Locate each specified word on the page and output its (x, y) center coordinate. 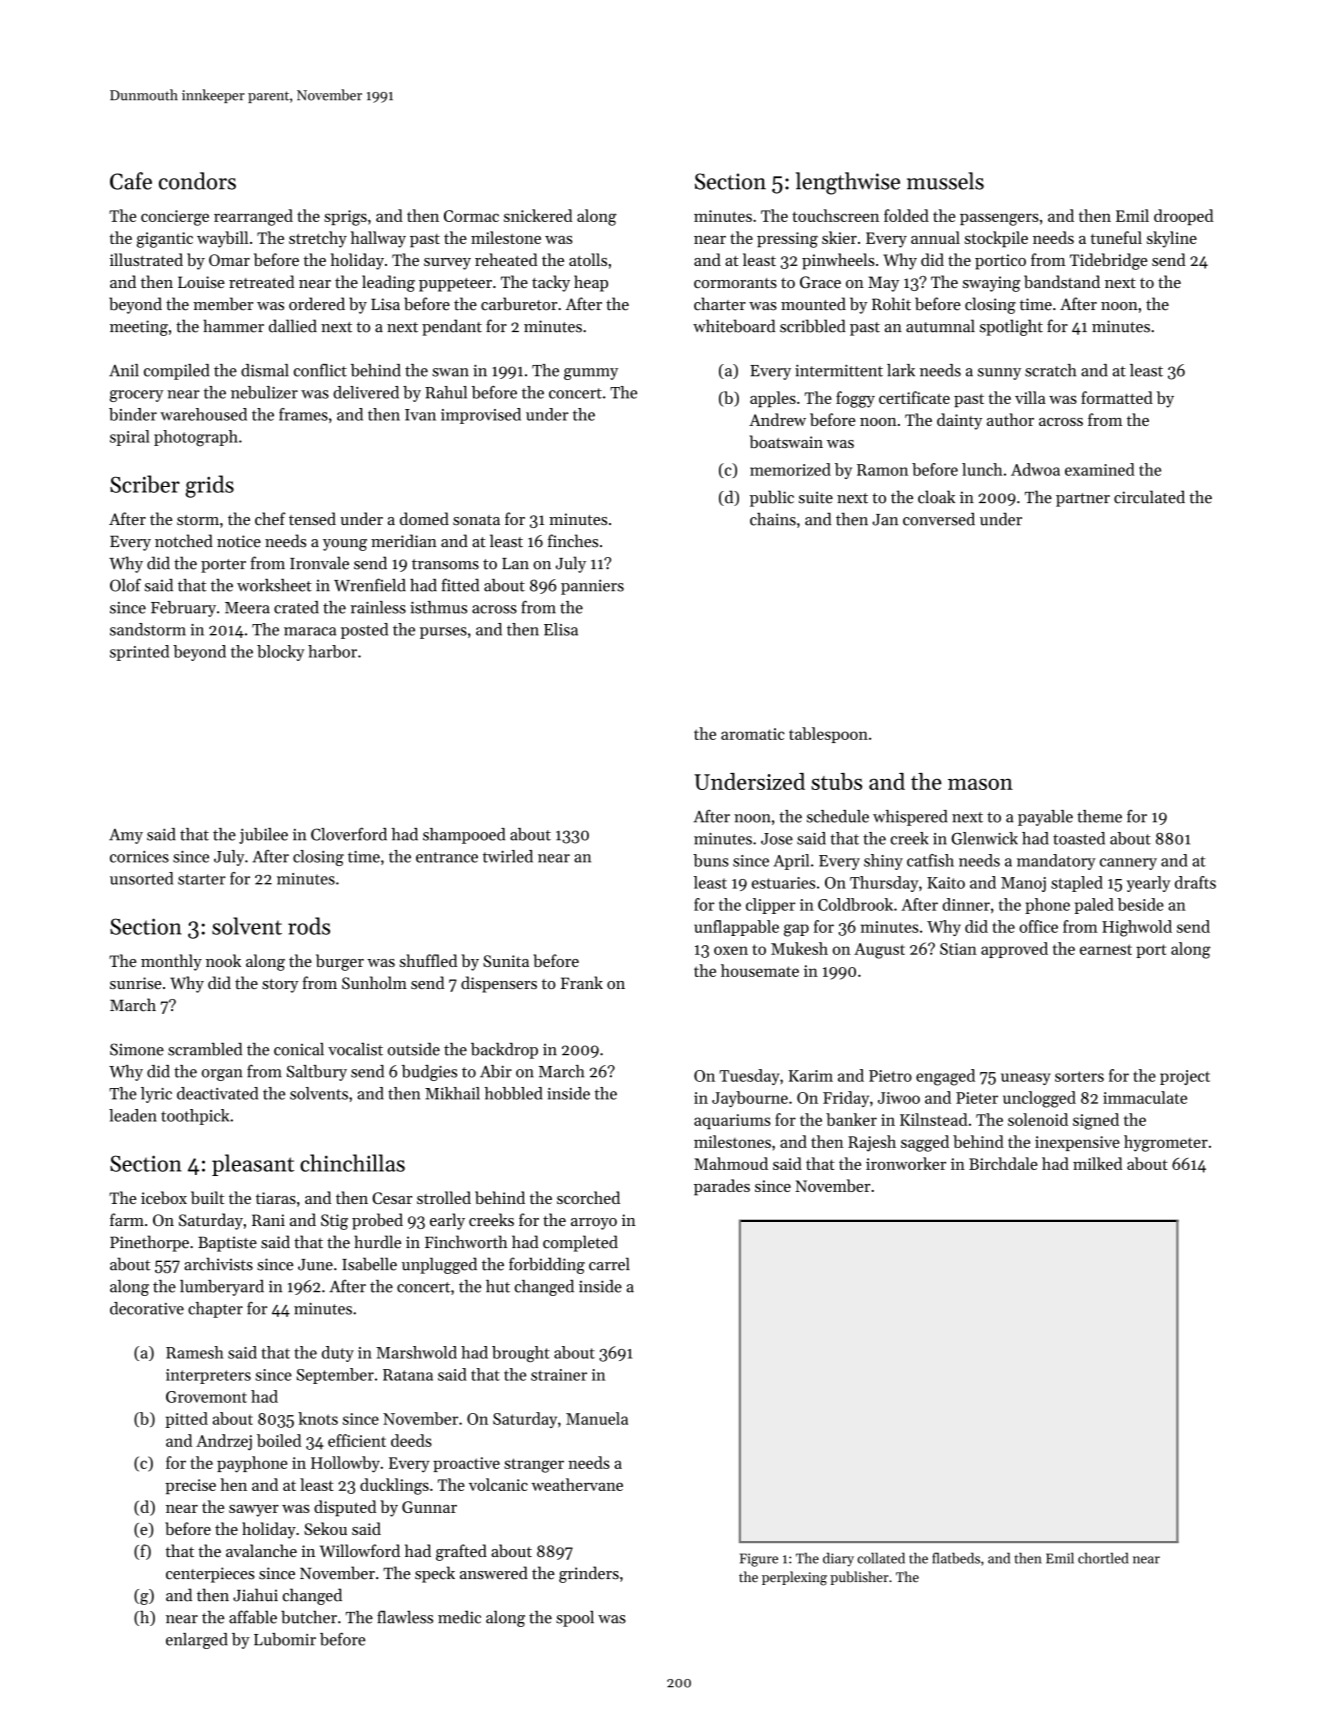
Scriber (145, 484)
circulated (1149, 497)
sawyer (254, 1511)
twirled (508, 856)
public (772, 498)
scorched (588, 1197)
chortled (1103, 1558)
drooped (1184, 217)
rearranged (253, 217)
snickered (538, 215)
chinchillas (352, 1163)
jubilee (263, 836)
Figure (759, 1560)
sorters (1079, 1076)
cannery (1128, 864)
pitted (187, 1420)
